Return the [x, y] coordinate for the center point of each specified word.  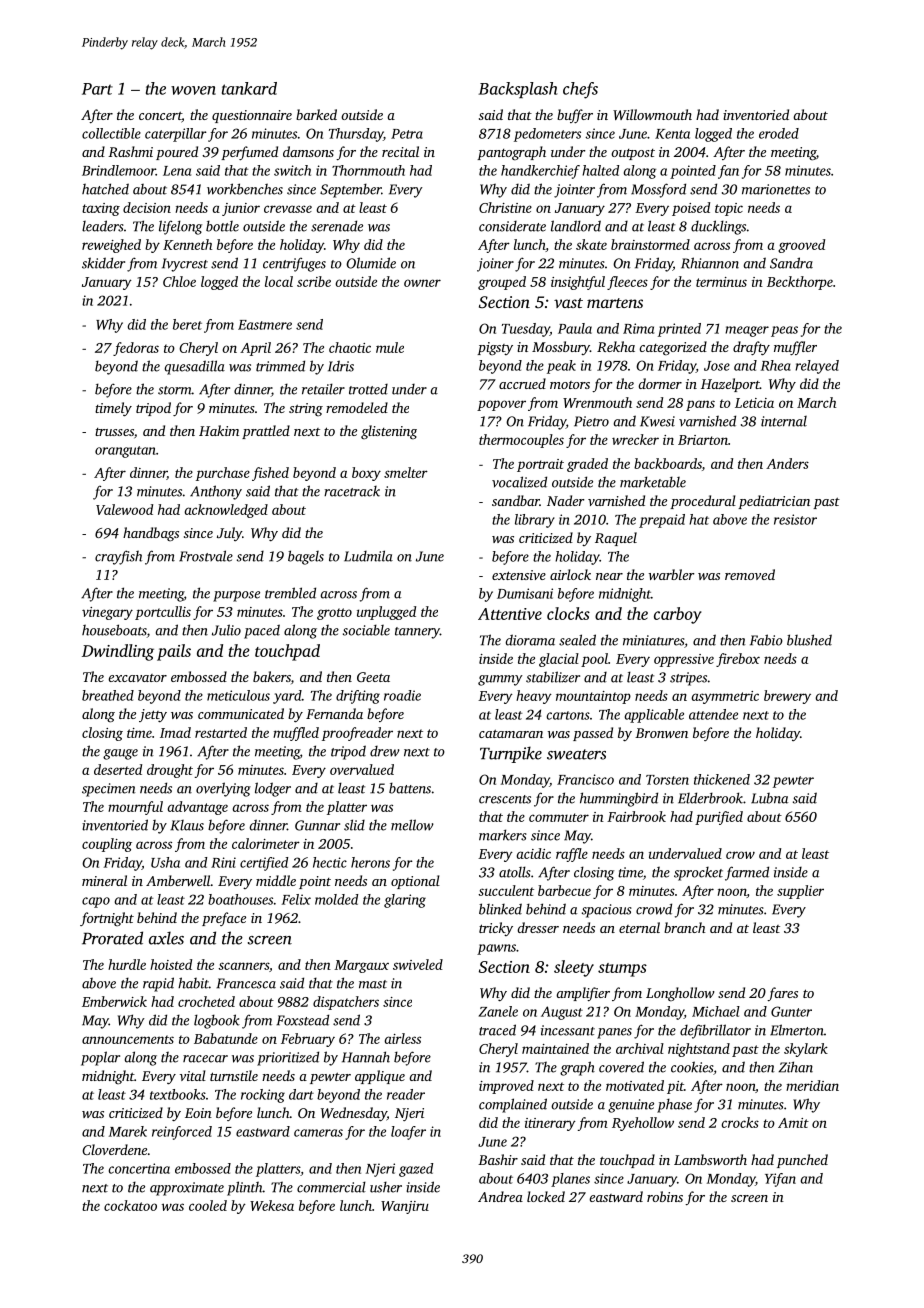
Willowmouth [652, 114]
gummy [500, 680]
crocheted [206, 1001]
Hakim [219, 430]
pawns [496, 949]
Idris [341, 366]
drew [385, 751]
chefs [580, 90]
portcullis [163, 613]
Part [97, 89]
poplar [100, 1058]
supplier [800, 892]
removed [750, 574]
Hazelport [730, 385]
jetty [153, 715]
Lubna [769, 798]
